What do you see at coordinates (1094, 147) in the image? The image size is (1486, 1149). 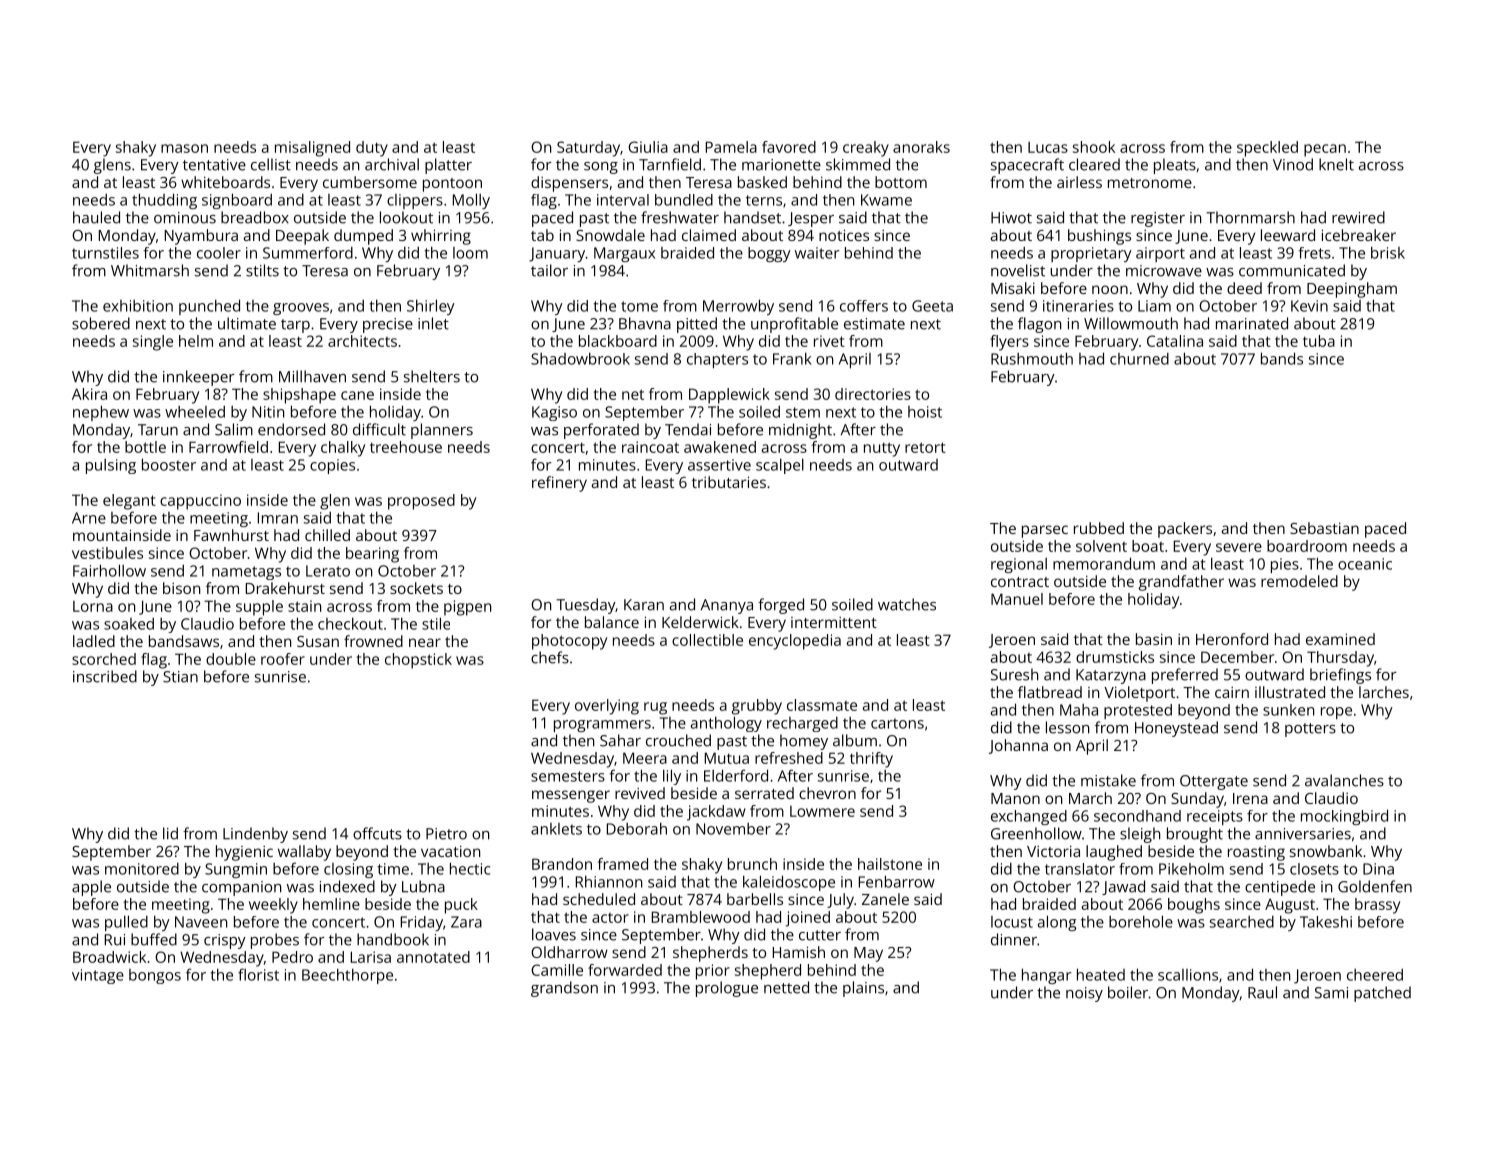 I see `shook` at bounding box center [1094, 147].
